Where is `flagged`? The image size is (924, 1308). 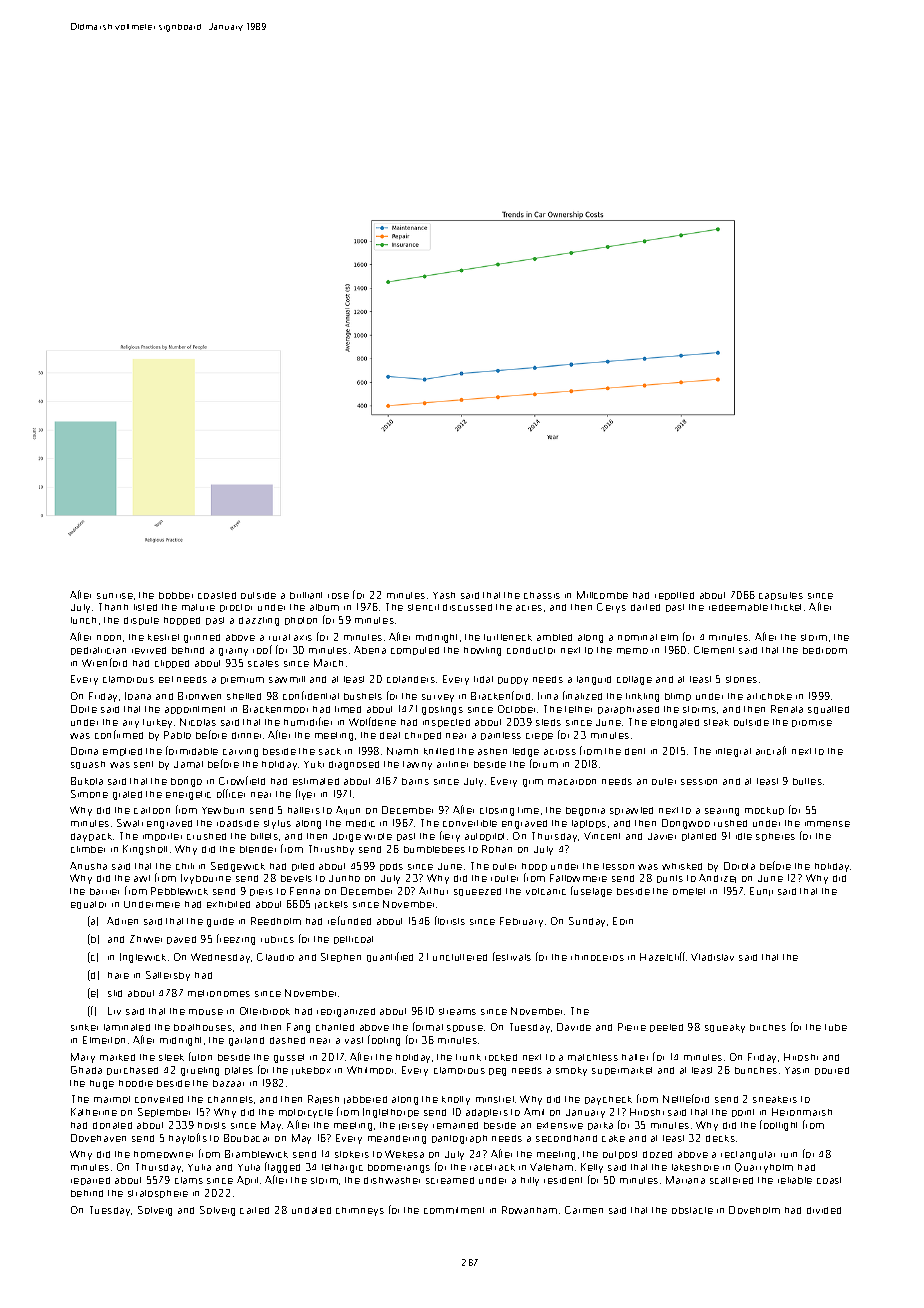 flagged is located at coordinates (282, 1167).
